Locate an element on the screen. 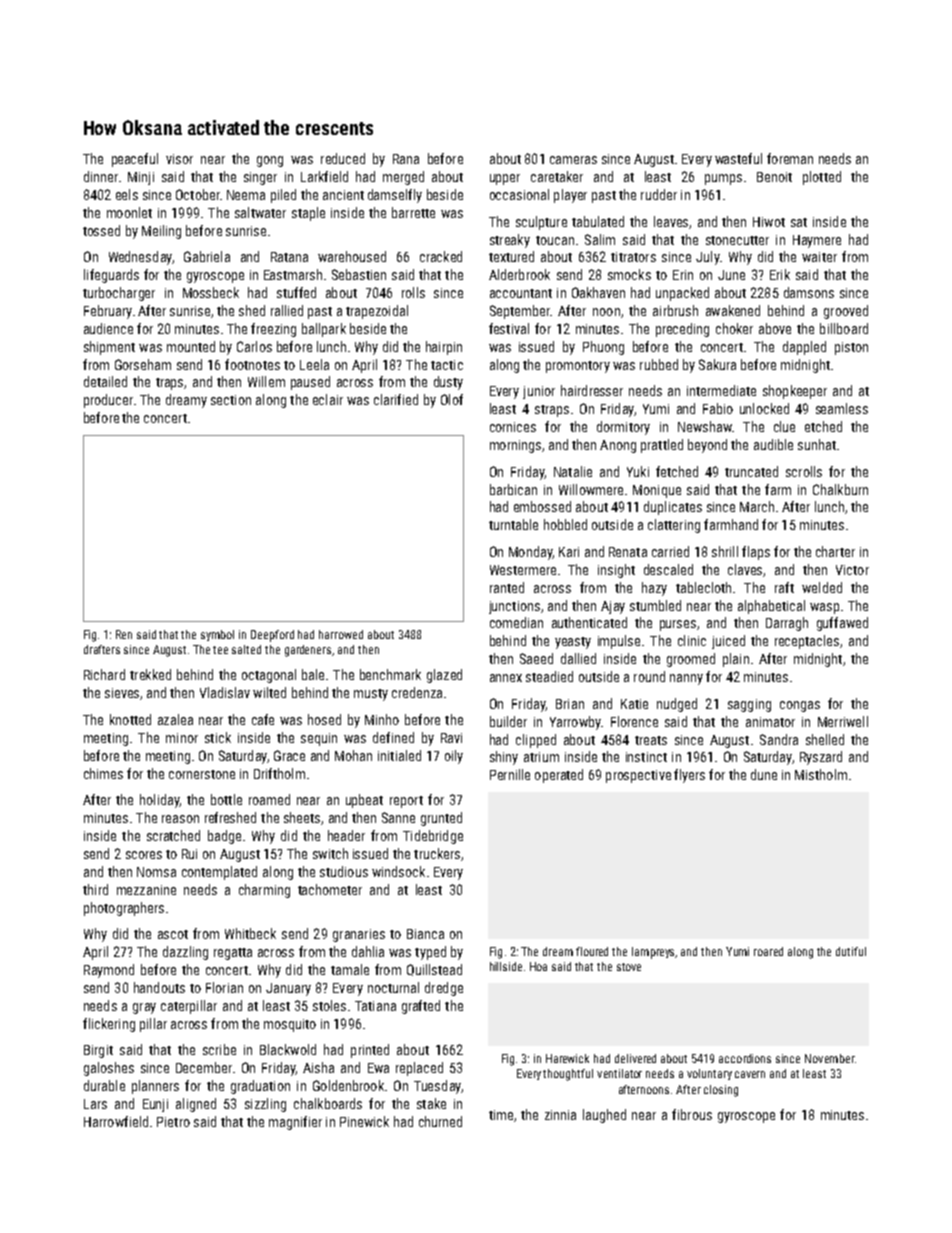 This screenshot has height=1233, width=952. Sanne is located at coordinates (398, 817).
